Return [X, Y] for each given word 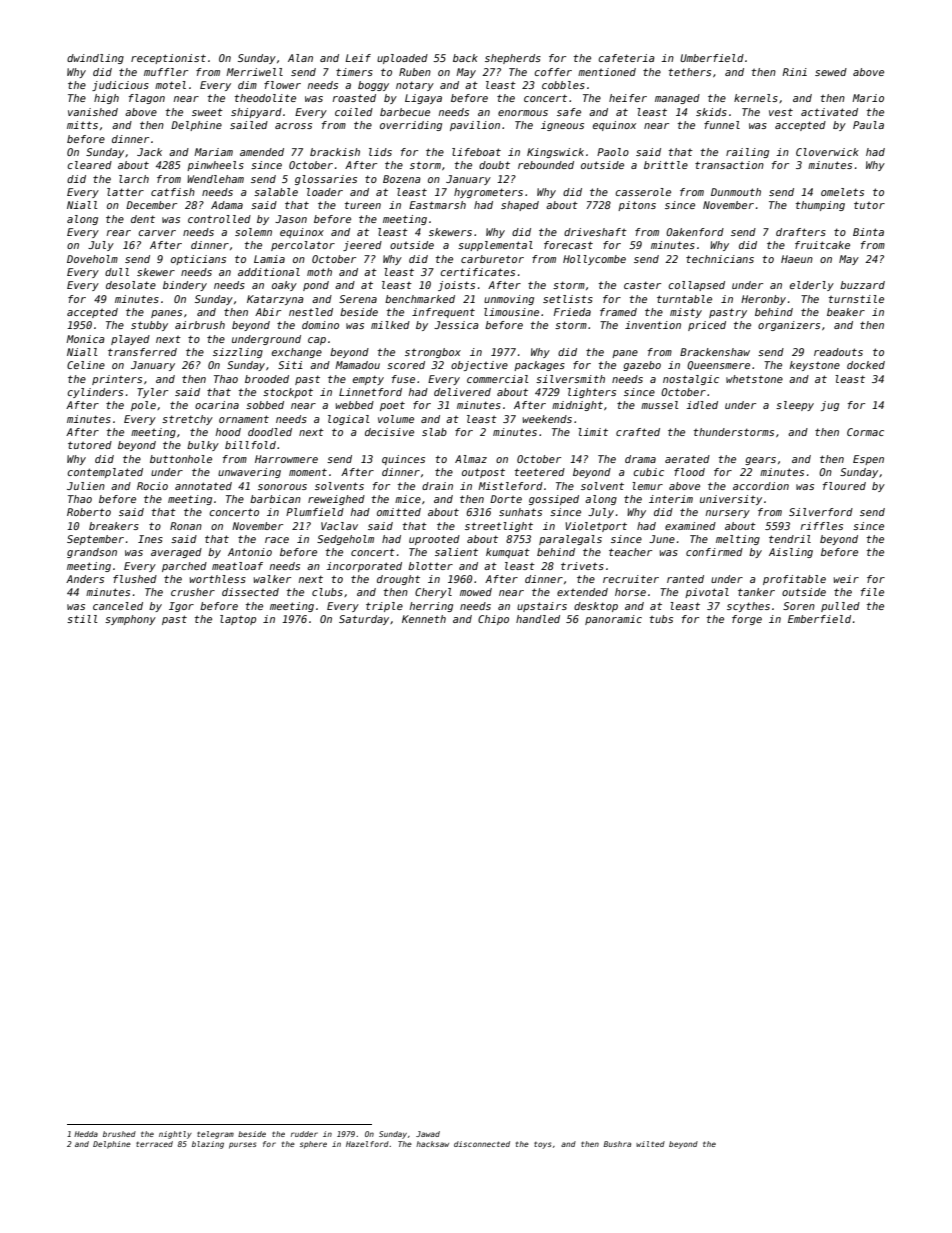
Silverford [821, 512]
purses [242, 1145]
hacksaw [432, 1144]
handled [538, 619]
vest [781, 112]
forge [747, 620]
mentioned [607, 72]
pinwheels [215, 166]
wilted [650, 1144]
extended [582, 592]
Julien [86, 486]
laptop [238, 620]
